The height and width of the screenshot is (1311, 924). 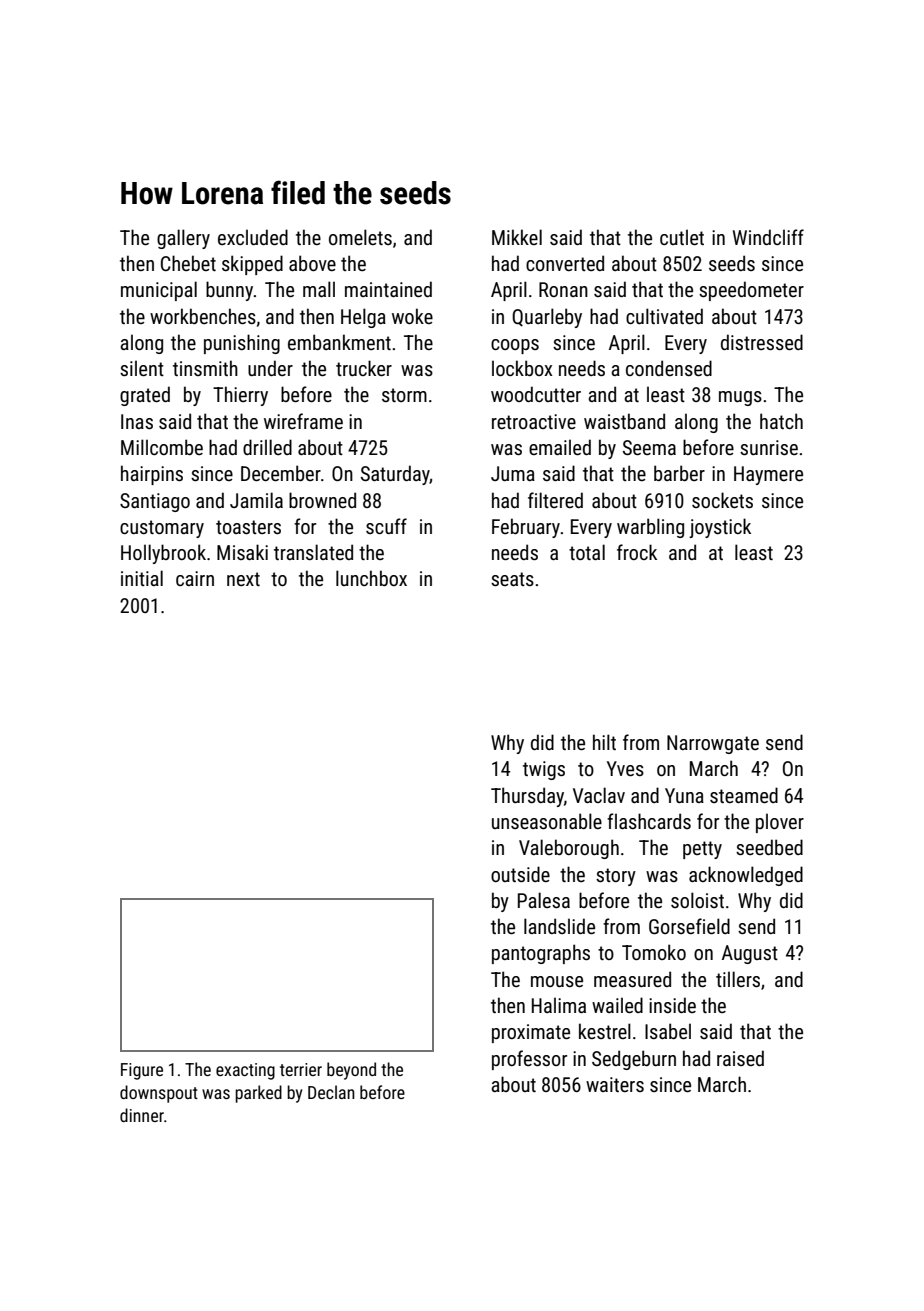 I want to click on Seema, so click(x=649, y=447).
